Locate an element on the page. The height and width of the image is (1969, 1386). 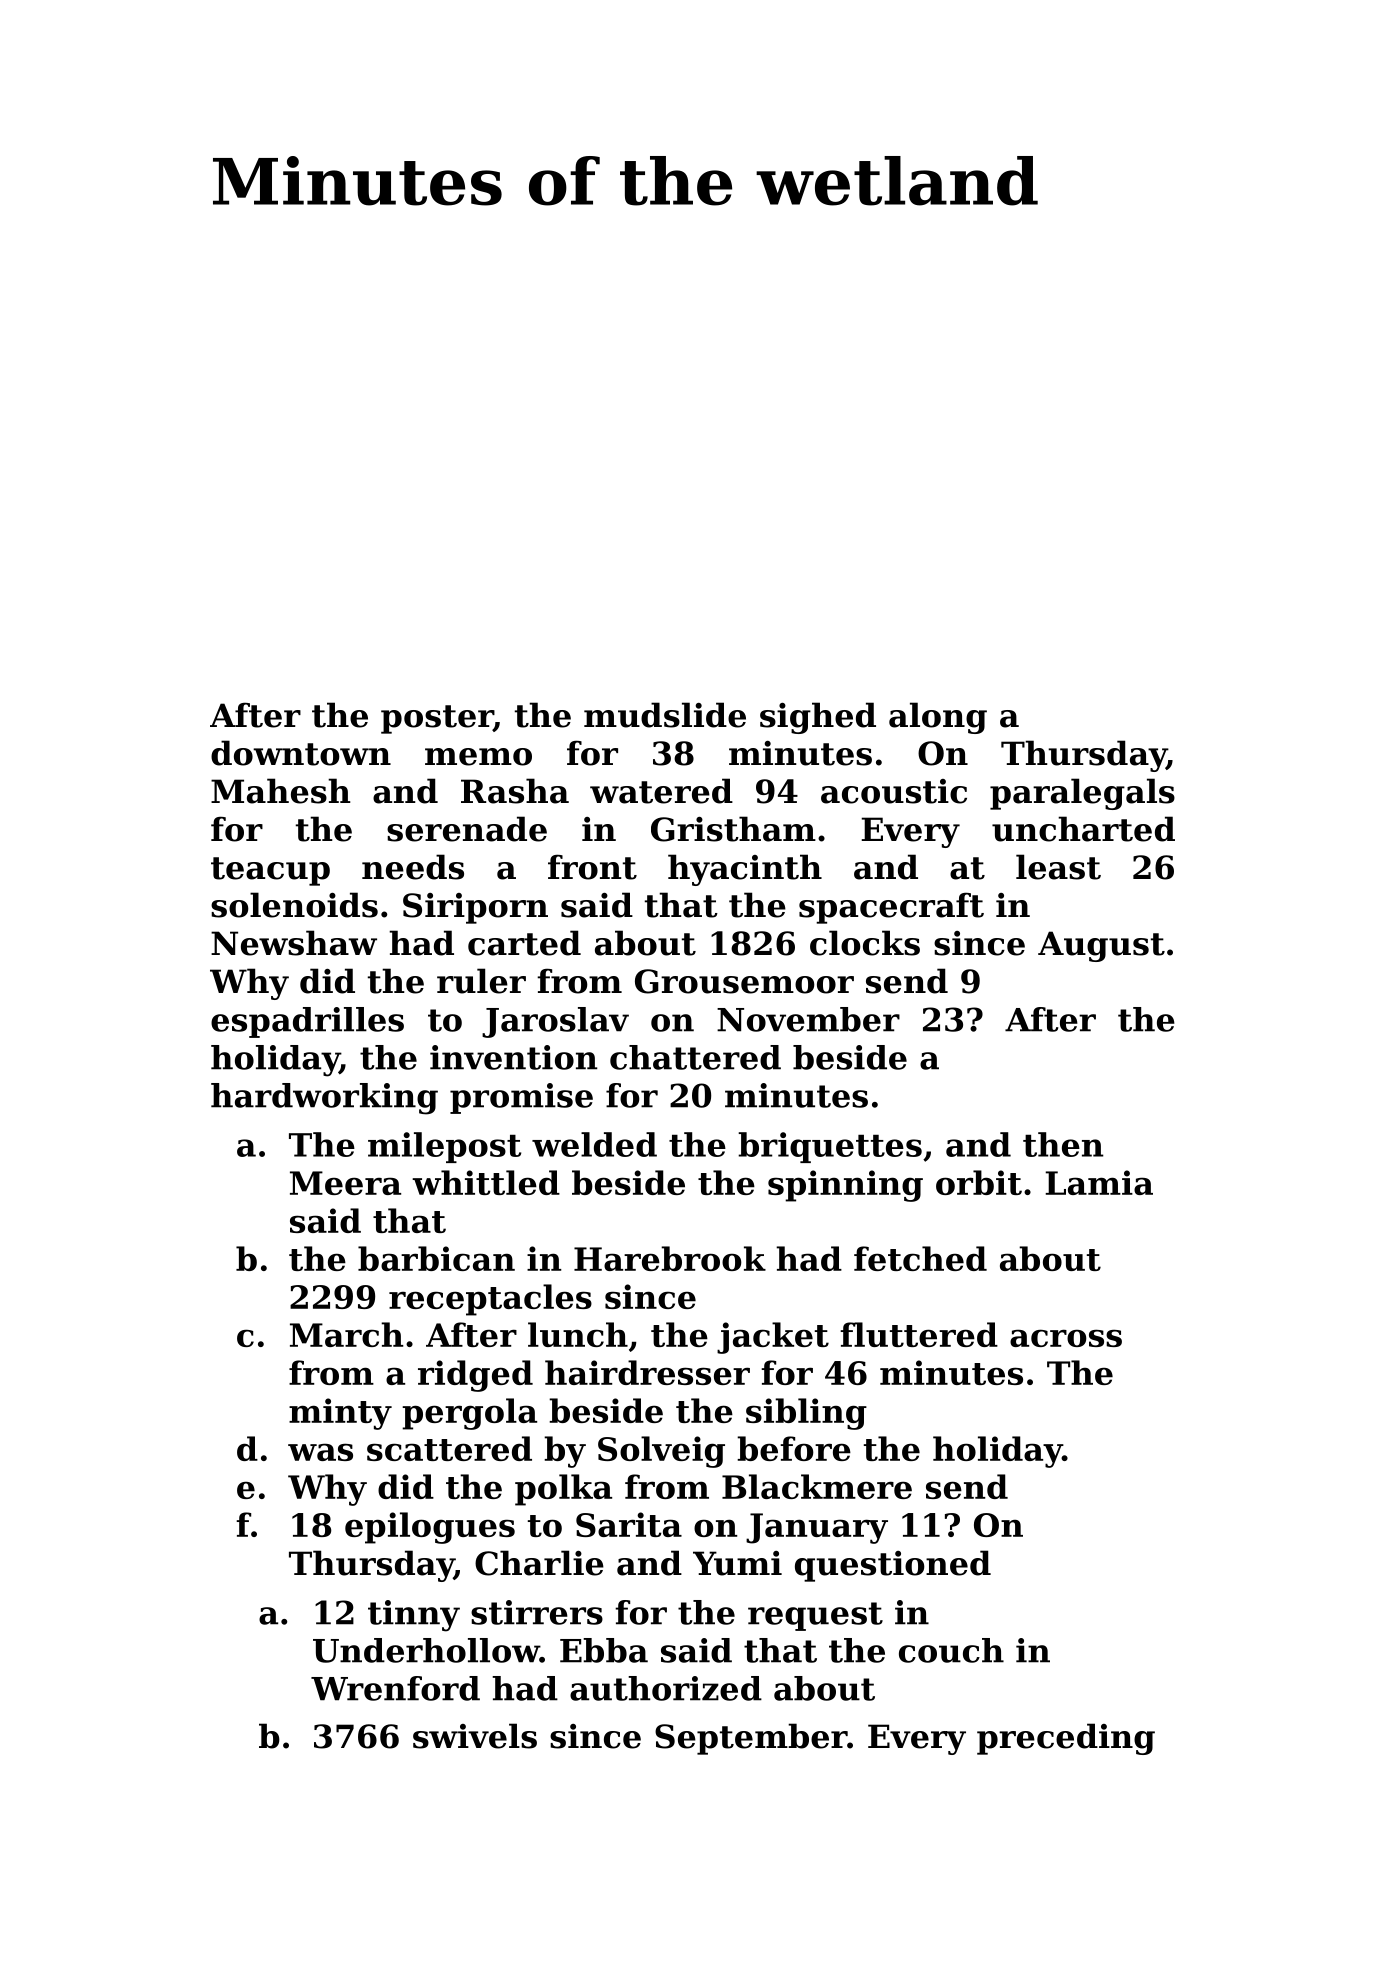
November is located at coordinates (808, 1019).
